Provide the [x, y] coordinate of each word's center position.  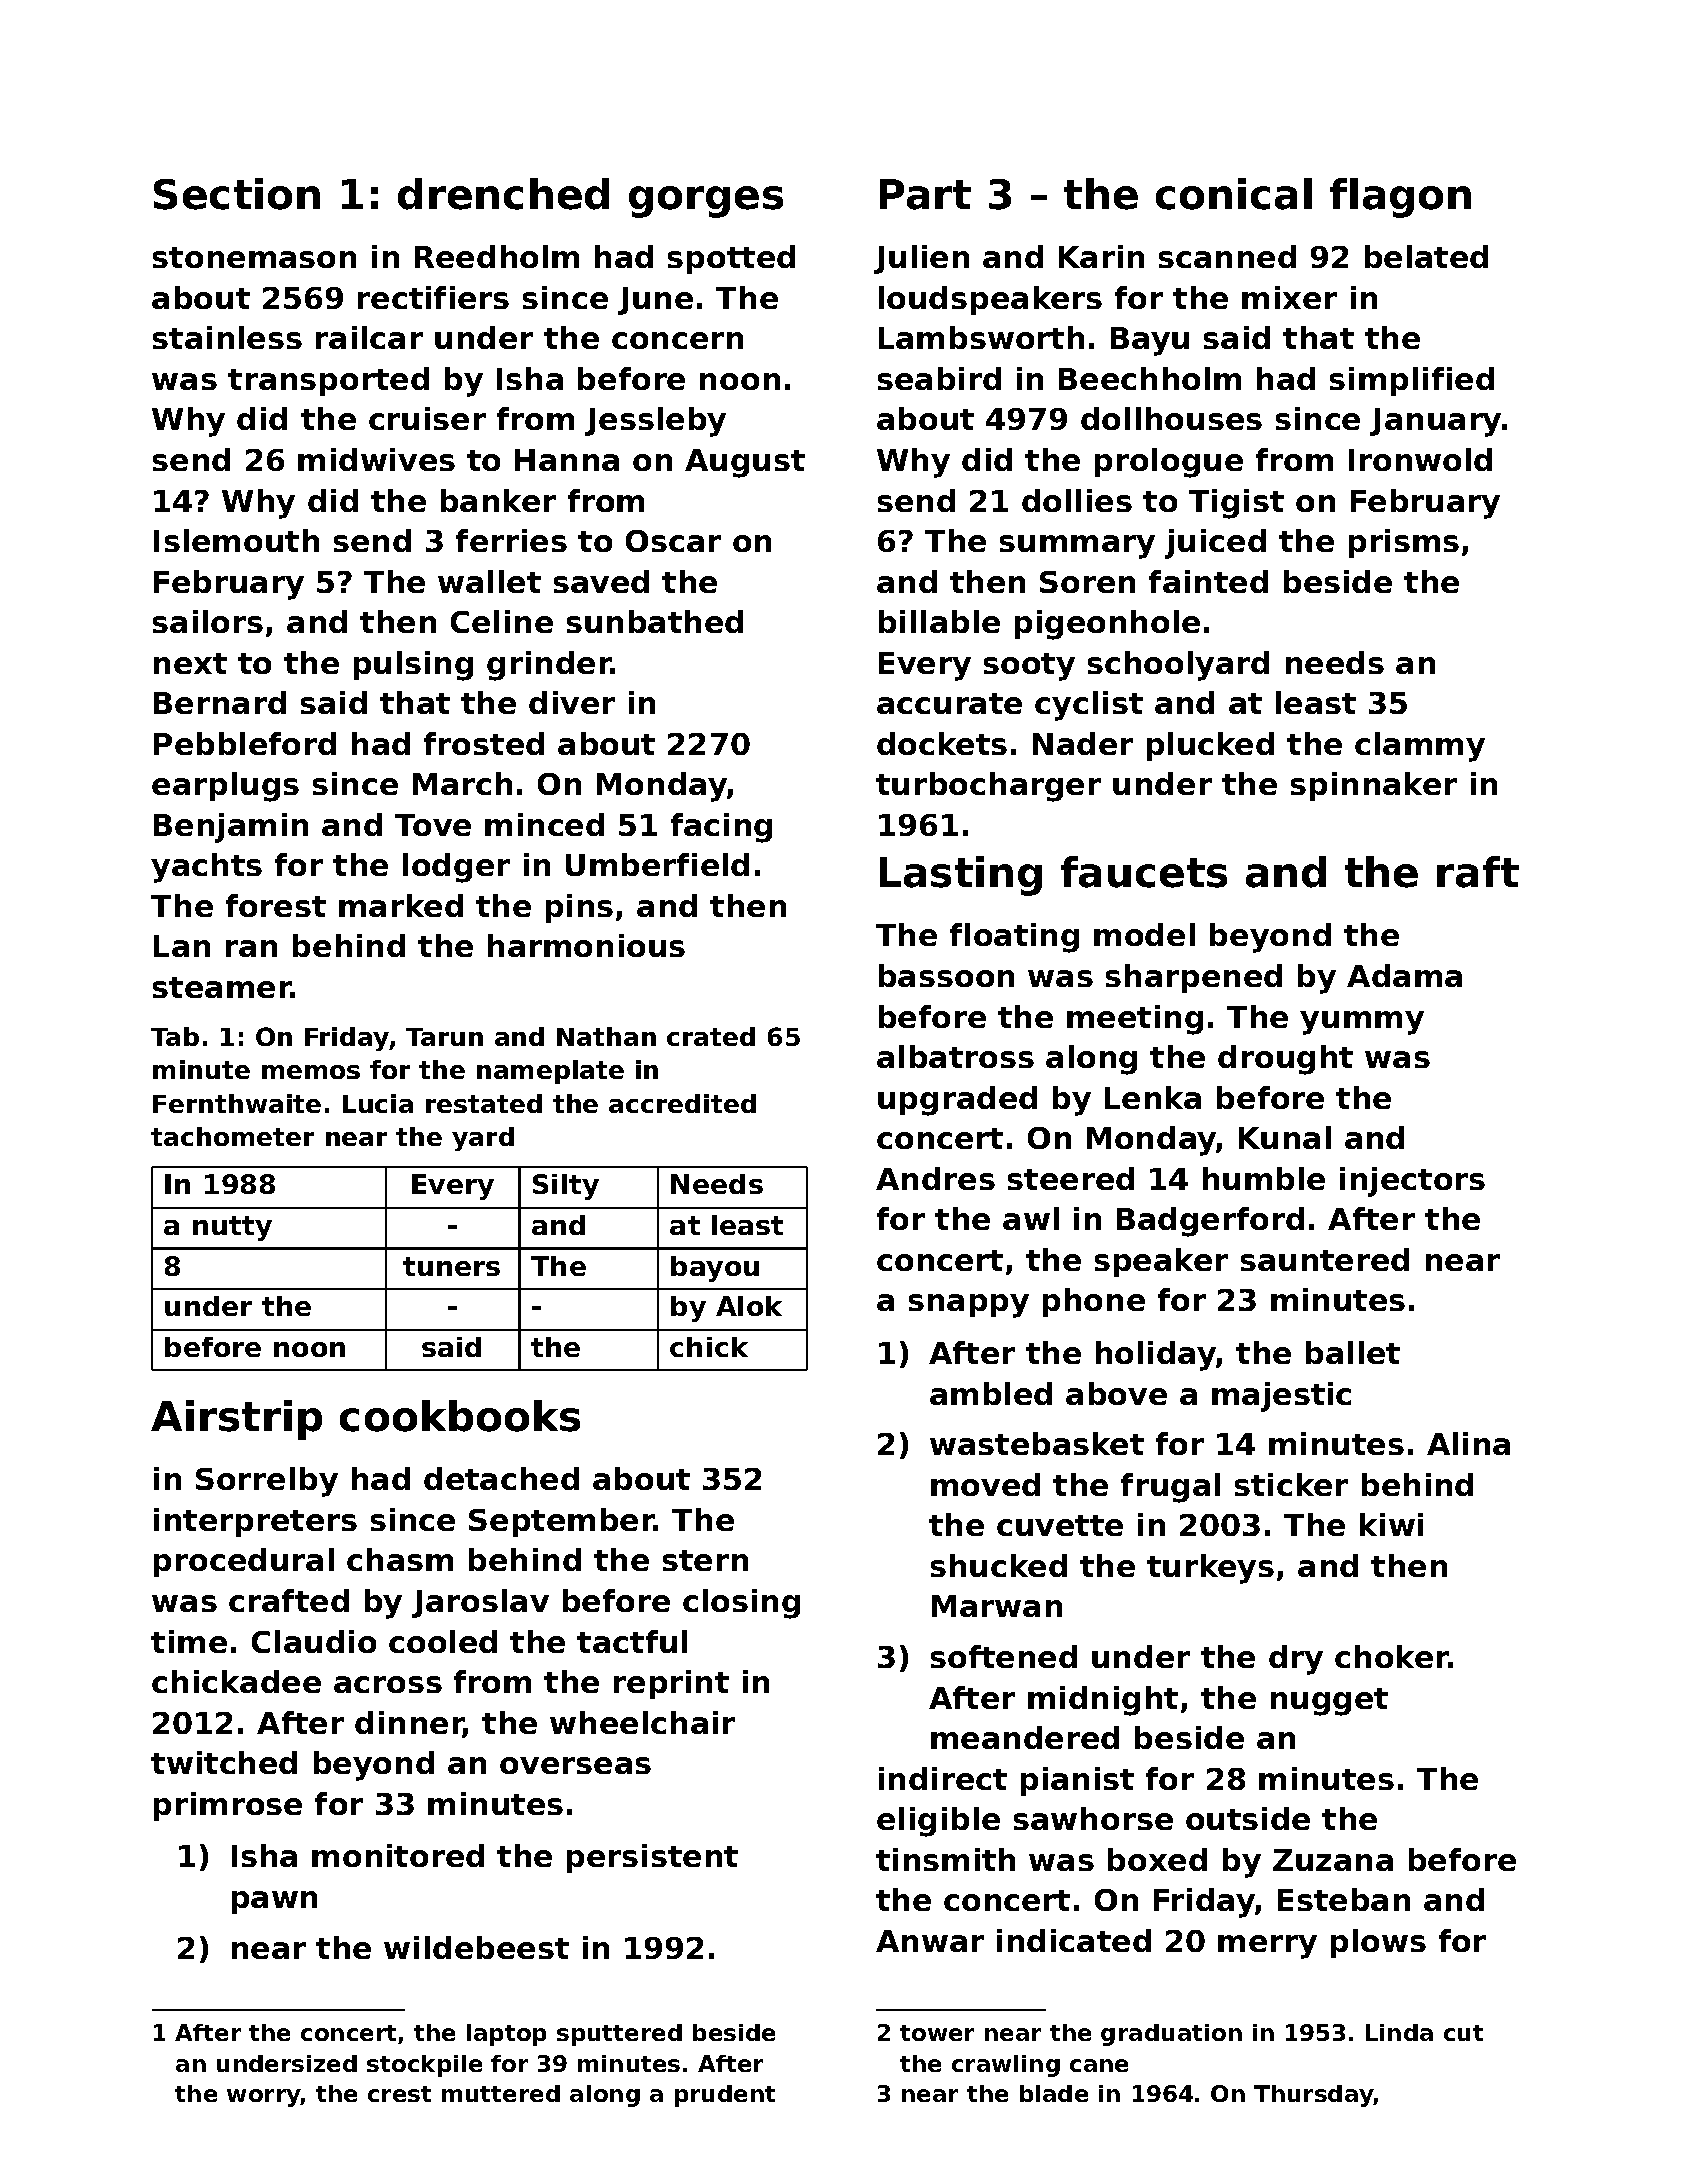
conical [1234, 194]
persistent [652, 1858]
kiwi [1391, 1524]
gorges [706, 202]
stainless [227, 337]
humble [1264, 1178]
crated [711, 1036]
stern [705, 1560]
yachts [206, 868]
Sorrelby [267, 1482]
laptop [506, 2035]
